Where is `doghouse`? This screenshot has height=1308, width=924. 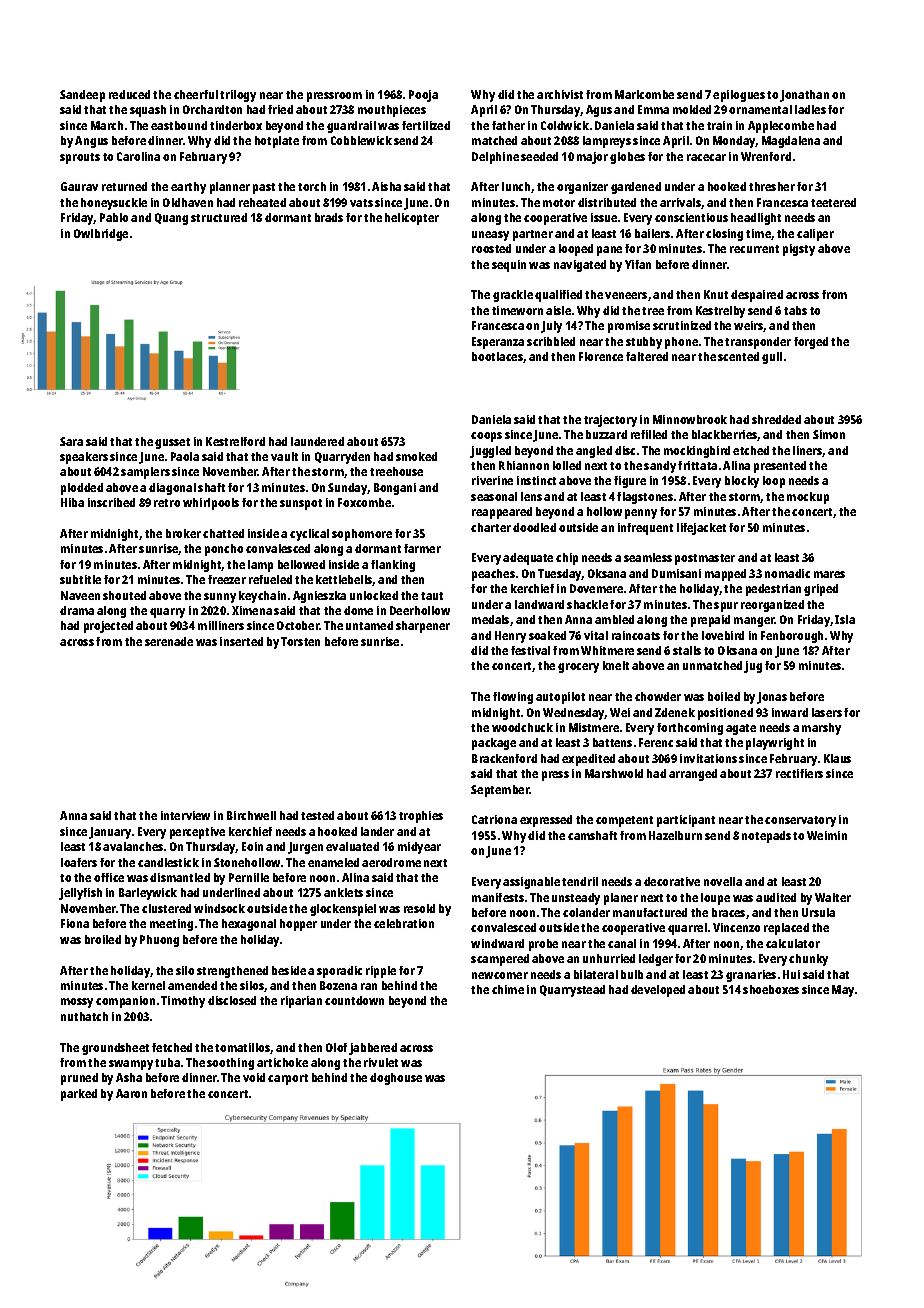
doghouse is located at coordinates (396, 1079).
